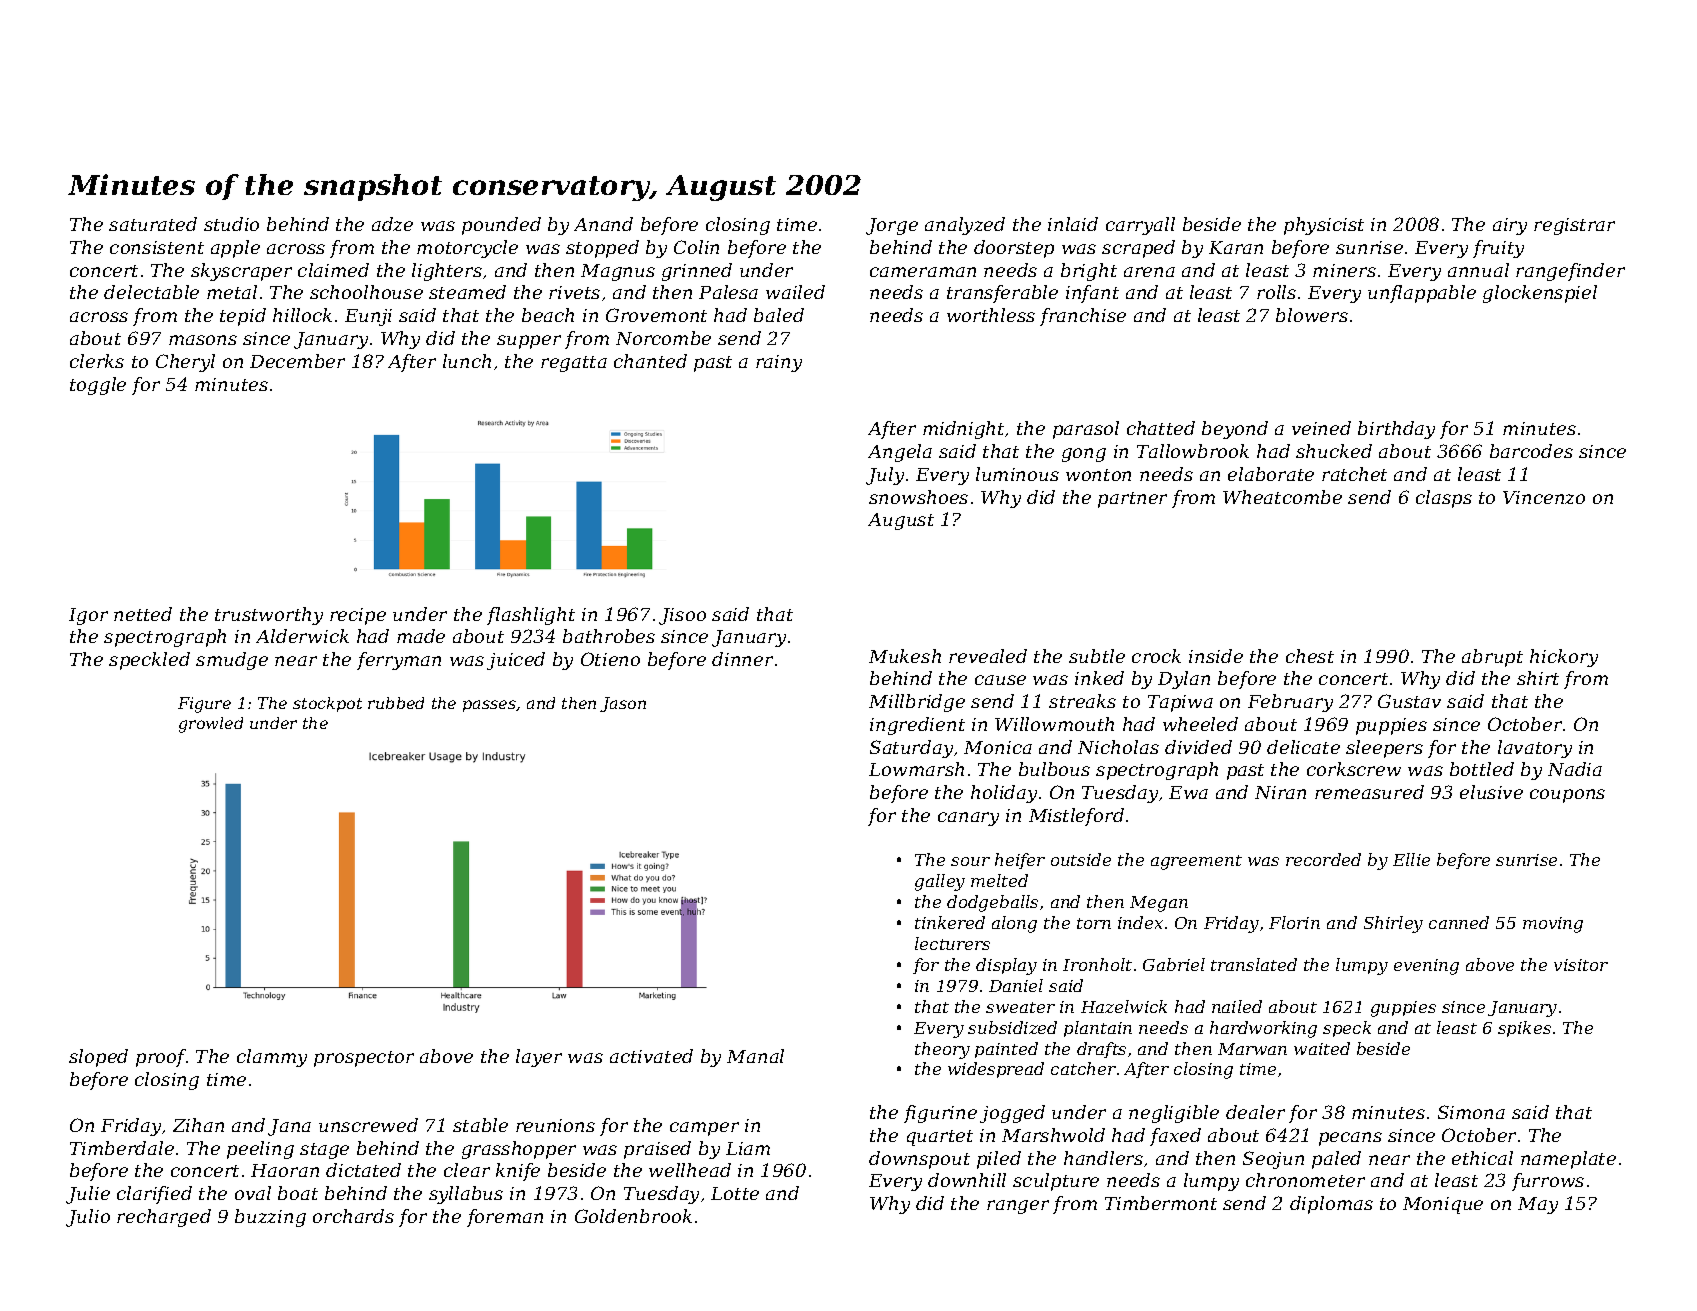 This screenshot has height=1311, width=1697. Describe the element at coordinates (965, 226) in the screenshot. I see `analyzed` at that location.
